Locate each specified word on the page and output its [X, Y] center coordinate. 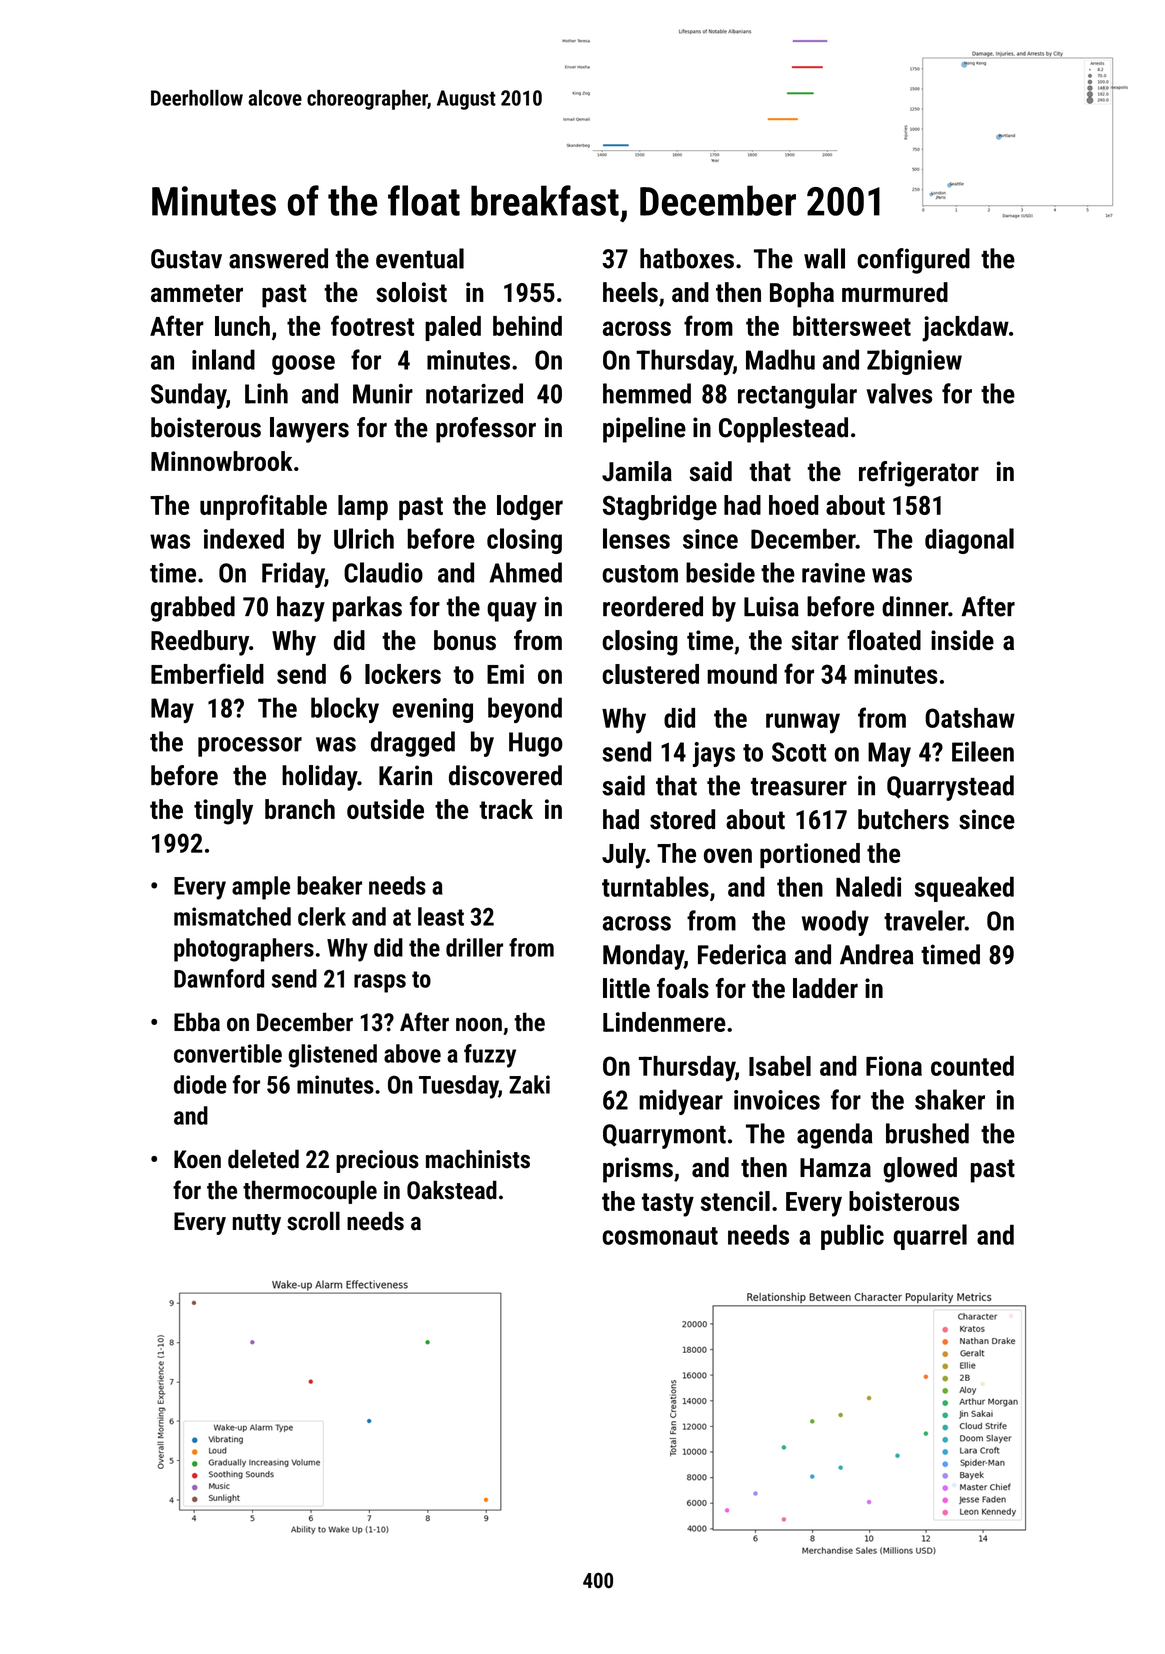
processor [250, 747]
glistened [333, 1056]
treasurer [799, 787]
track [506, 809]
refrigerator [919, 474]
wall [824, 258]
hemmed [647, 393]
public [852, 1237]
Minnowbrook [222, 461]
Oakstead [452, 1190]
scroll [313, 1221]
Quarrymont [664, 1136]
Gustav [186, 259]
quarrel [930, 1237]
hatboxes [687, 258]
